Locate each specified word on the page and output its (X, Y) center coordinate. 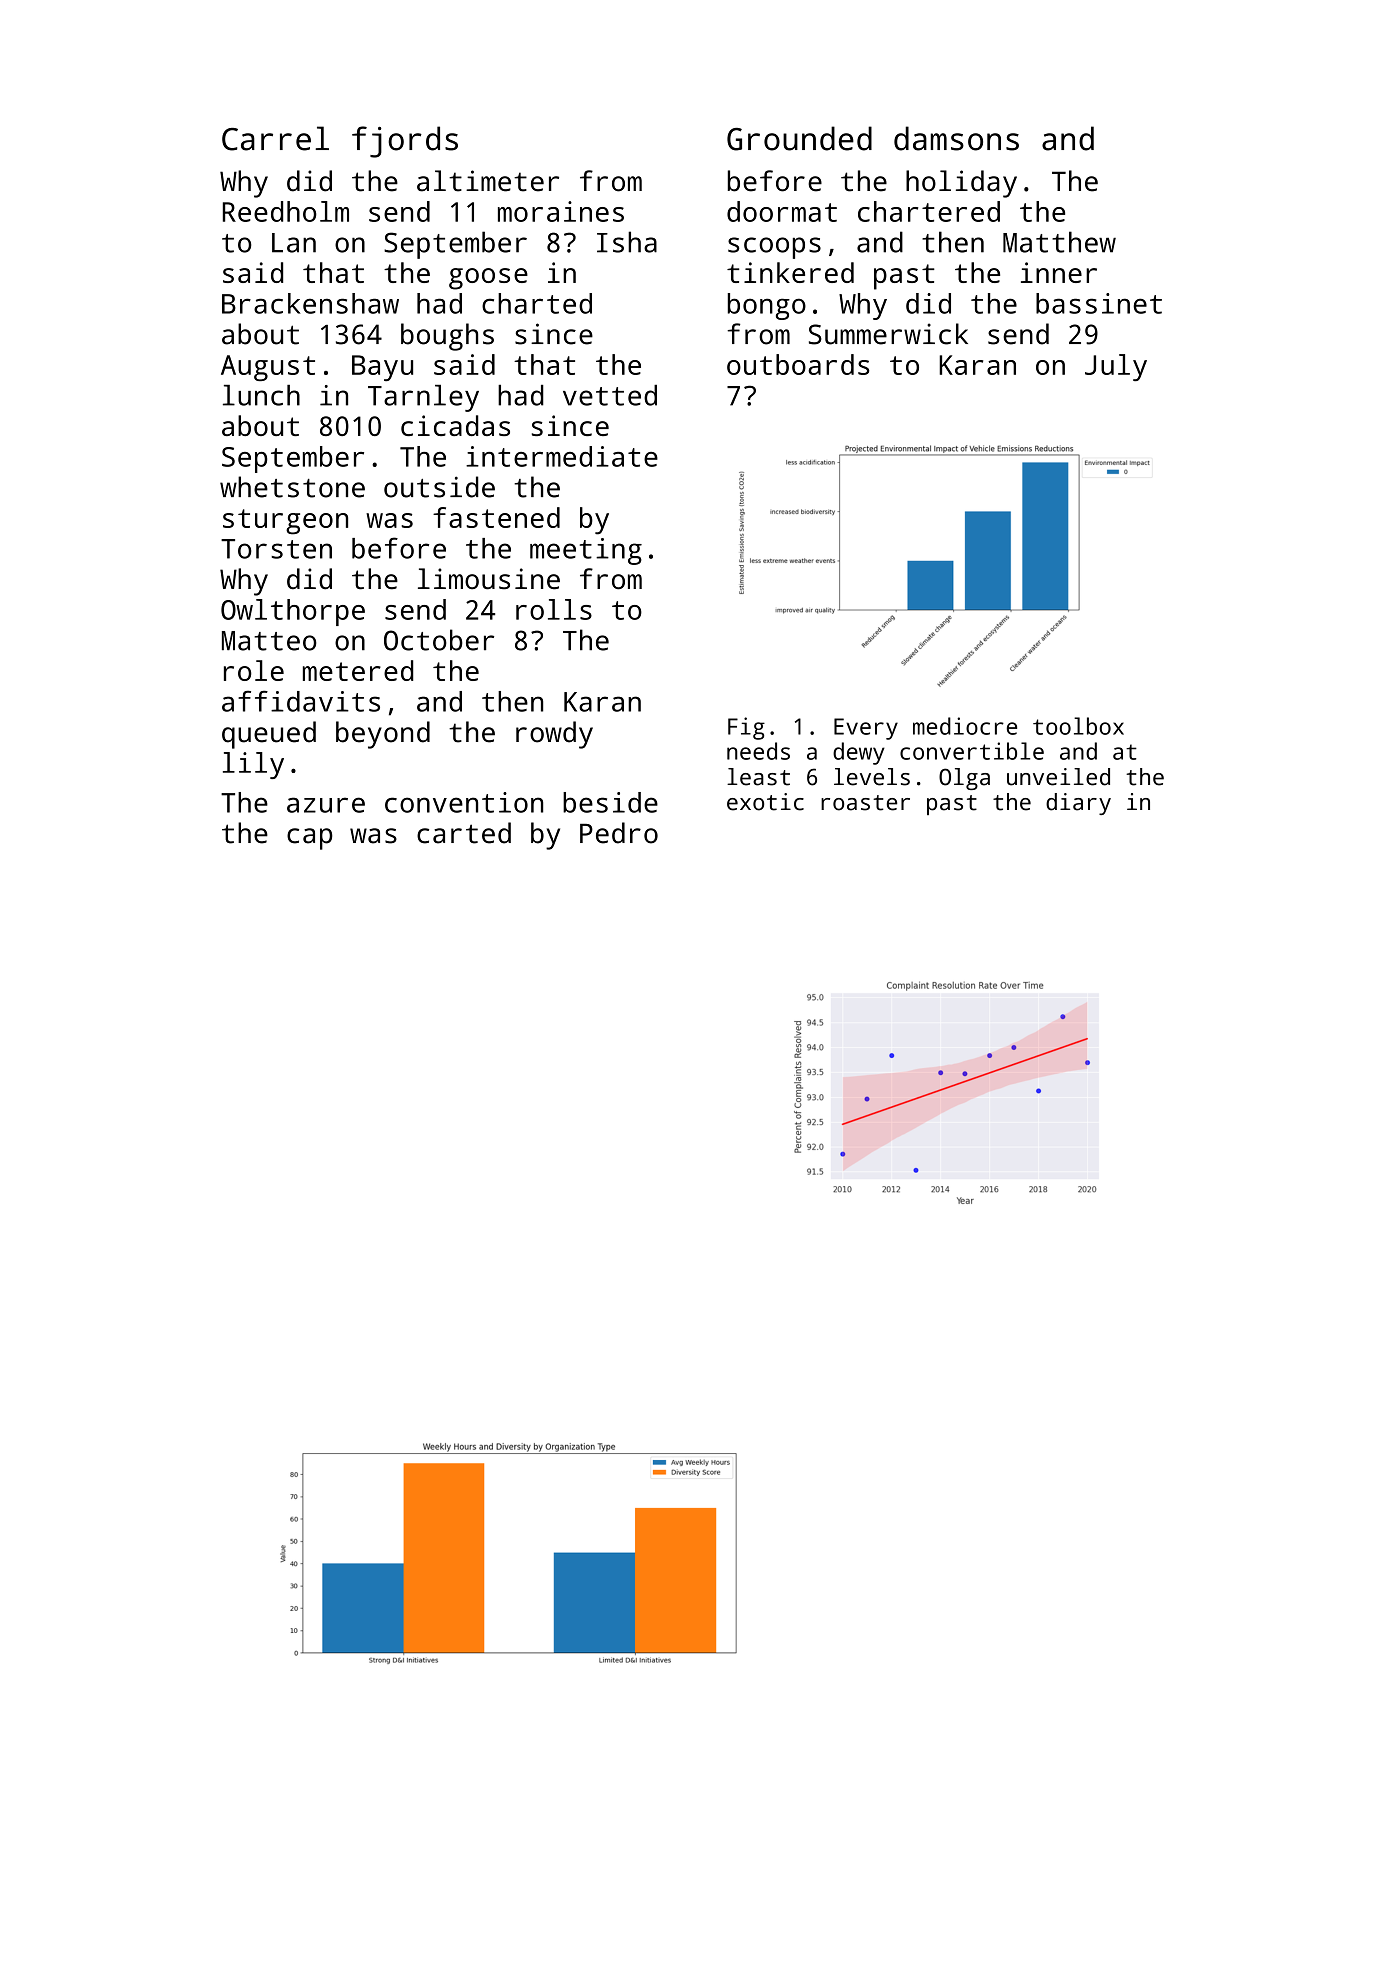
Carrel (275, 138)
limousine (489, 579)
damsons (956, 138)
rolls (554, 609)
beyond (383, 735)
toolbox (1078, 726)
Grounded (799, 138)
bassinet (1099, 303)
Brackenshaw (310, 303)
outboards (798, 364)
